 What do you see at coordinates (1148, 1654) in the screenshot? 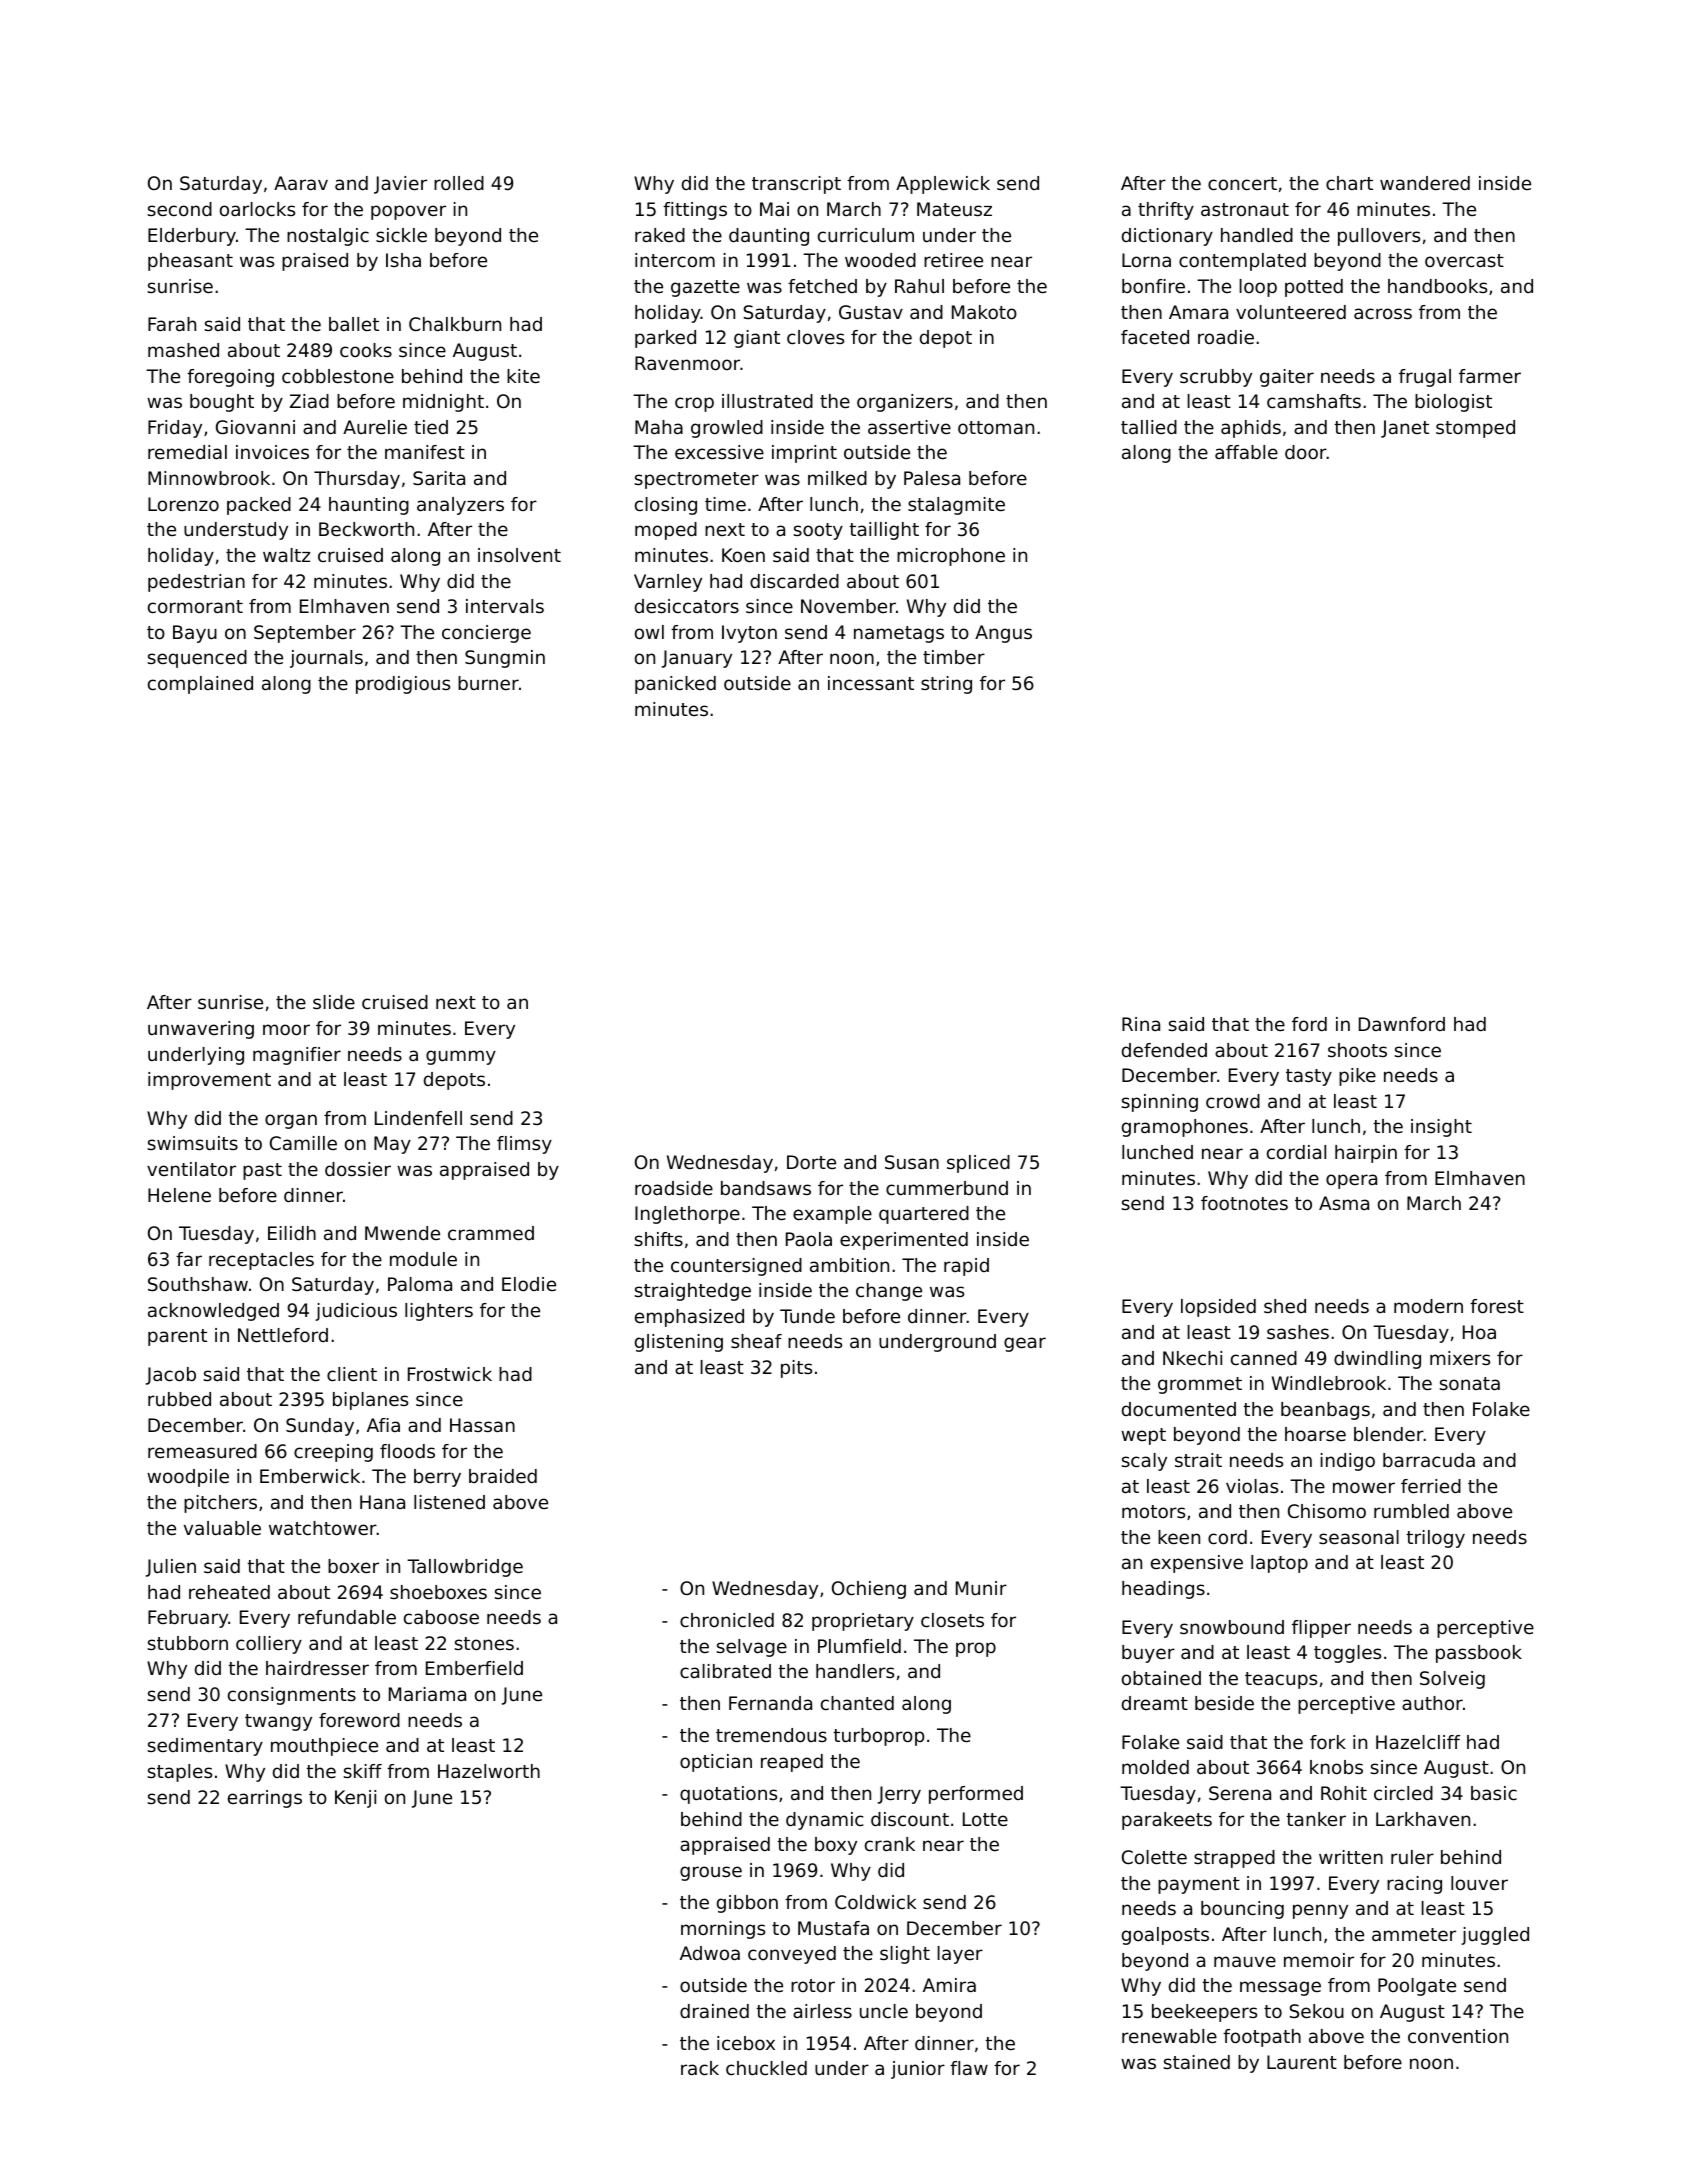
I see `buyer` at bounding box center [1148, 1654].
